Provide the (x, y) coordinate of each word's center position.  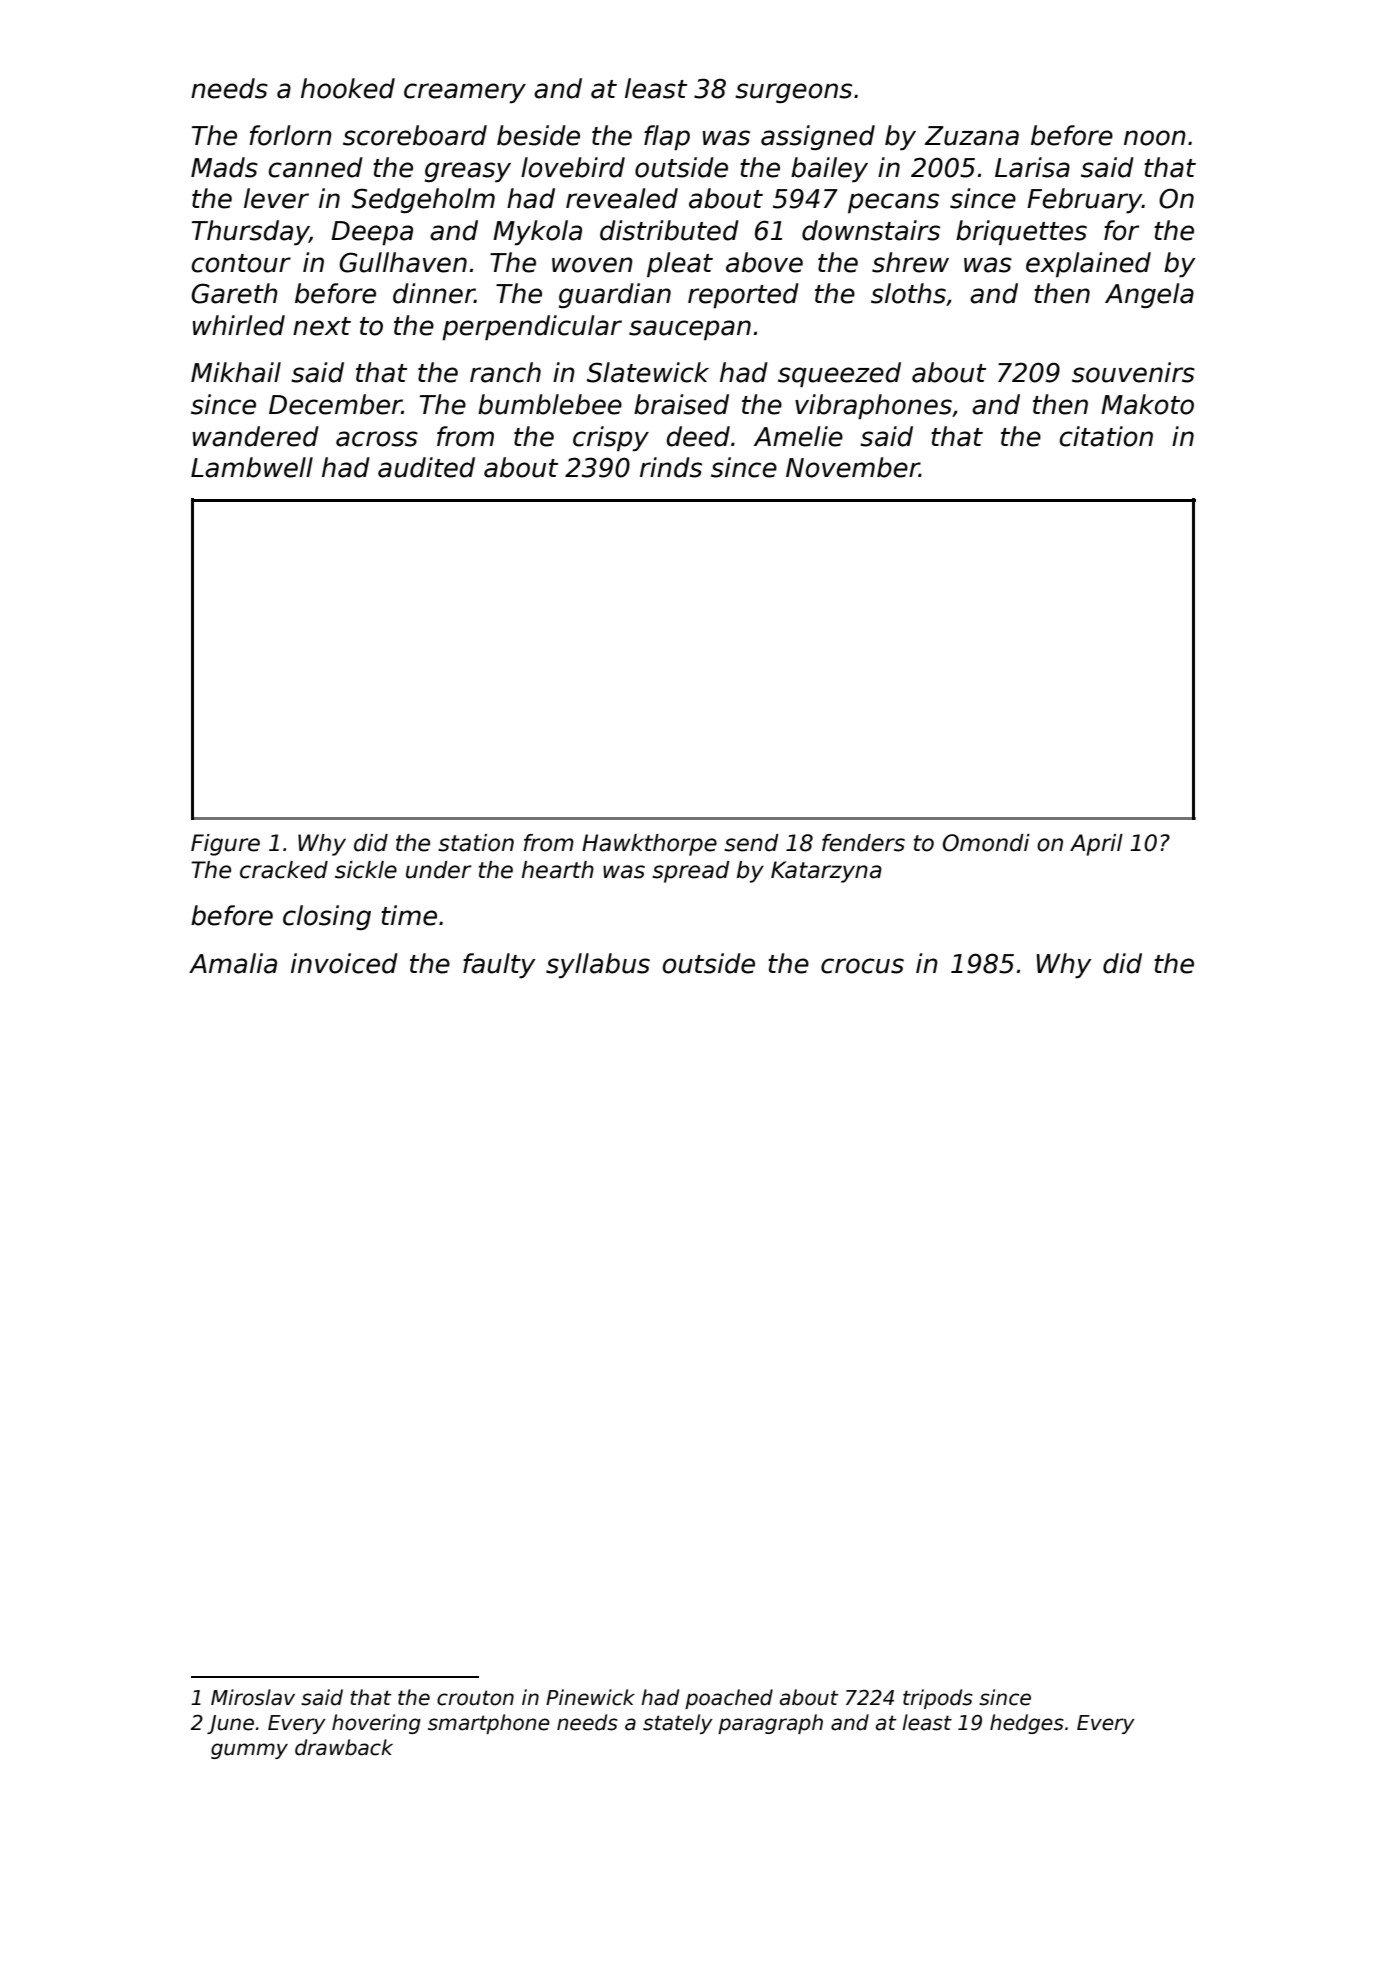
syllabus (598, 965)
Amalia (233, 963)
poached (729, 1699)
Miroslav (253, 1697)
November (853, 467)
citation (1106, 436)
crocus (862, 966)
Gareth (234, 293)
